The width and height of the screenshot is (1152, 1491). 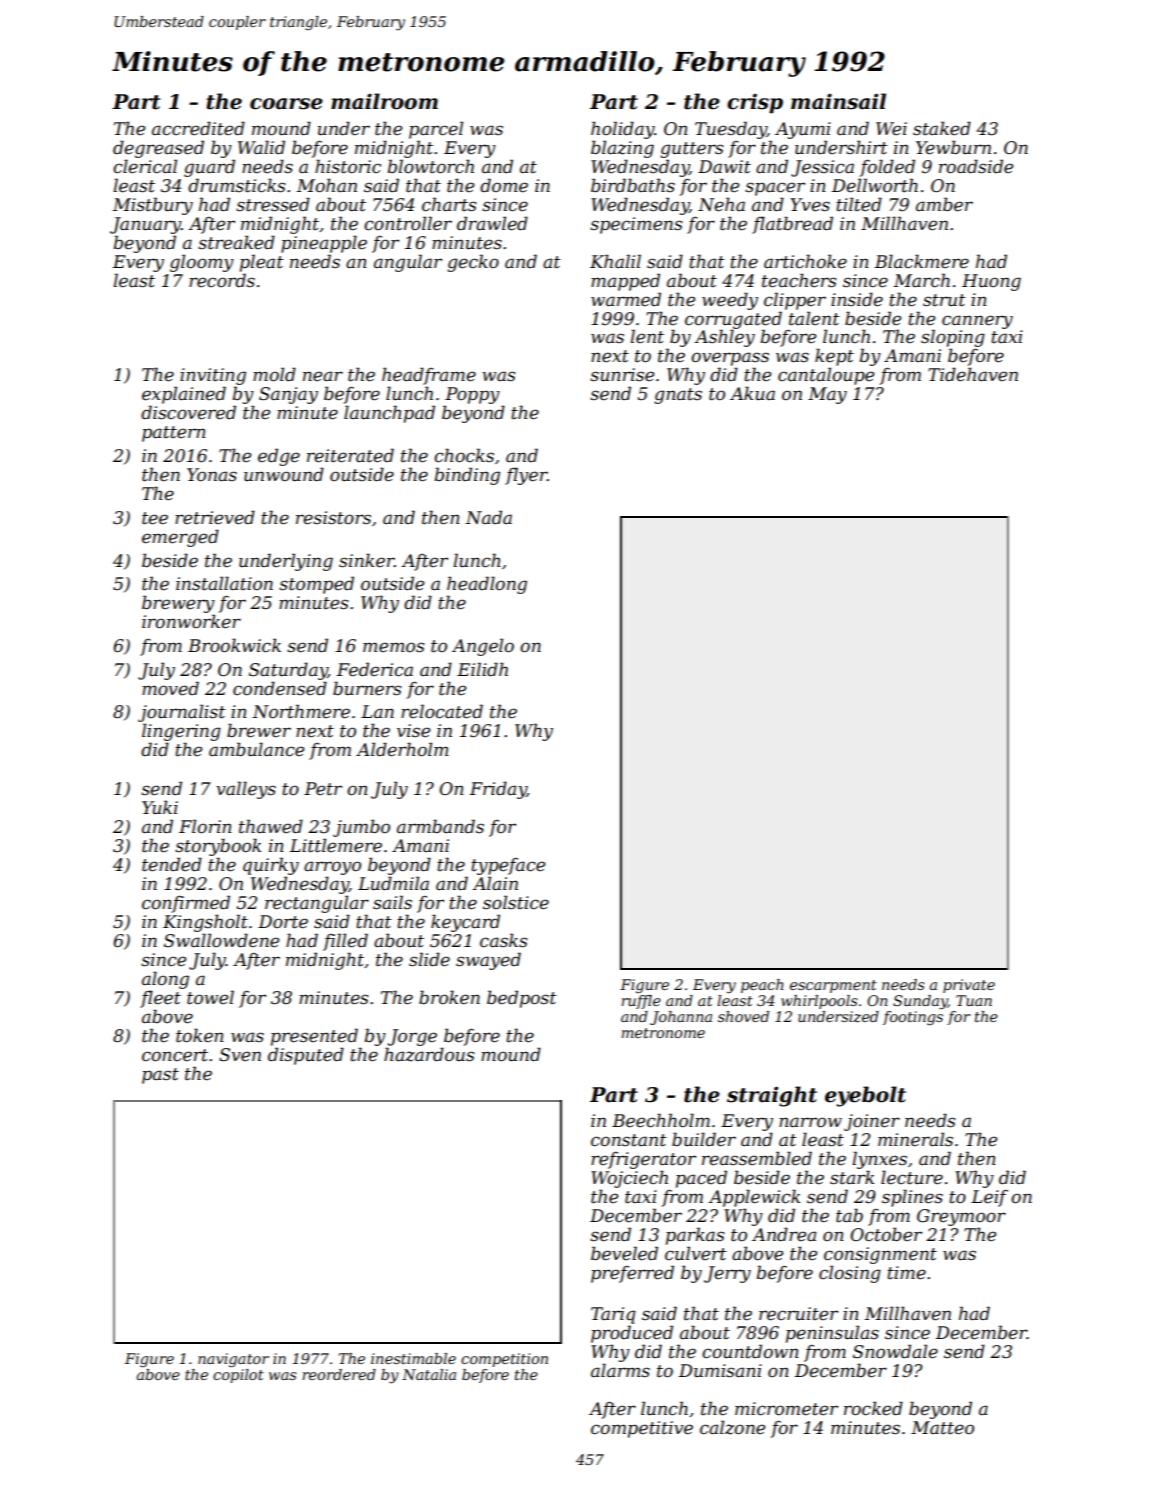 What do you see at coordinates (429, 1054) in the screenshot?
I see `hazardous` at bounding box center [429, 1054].
